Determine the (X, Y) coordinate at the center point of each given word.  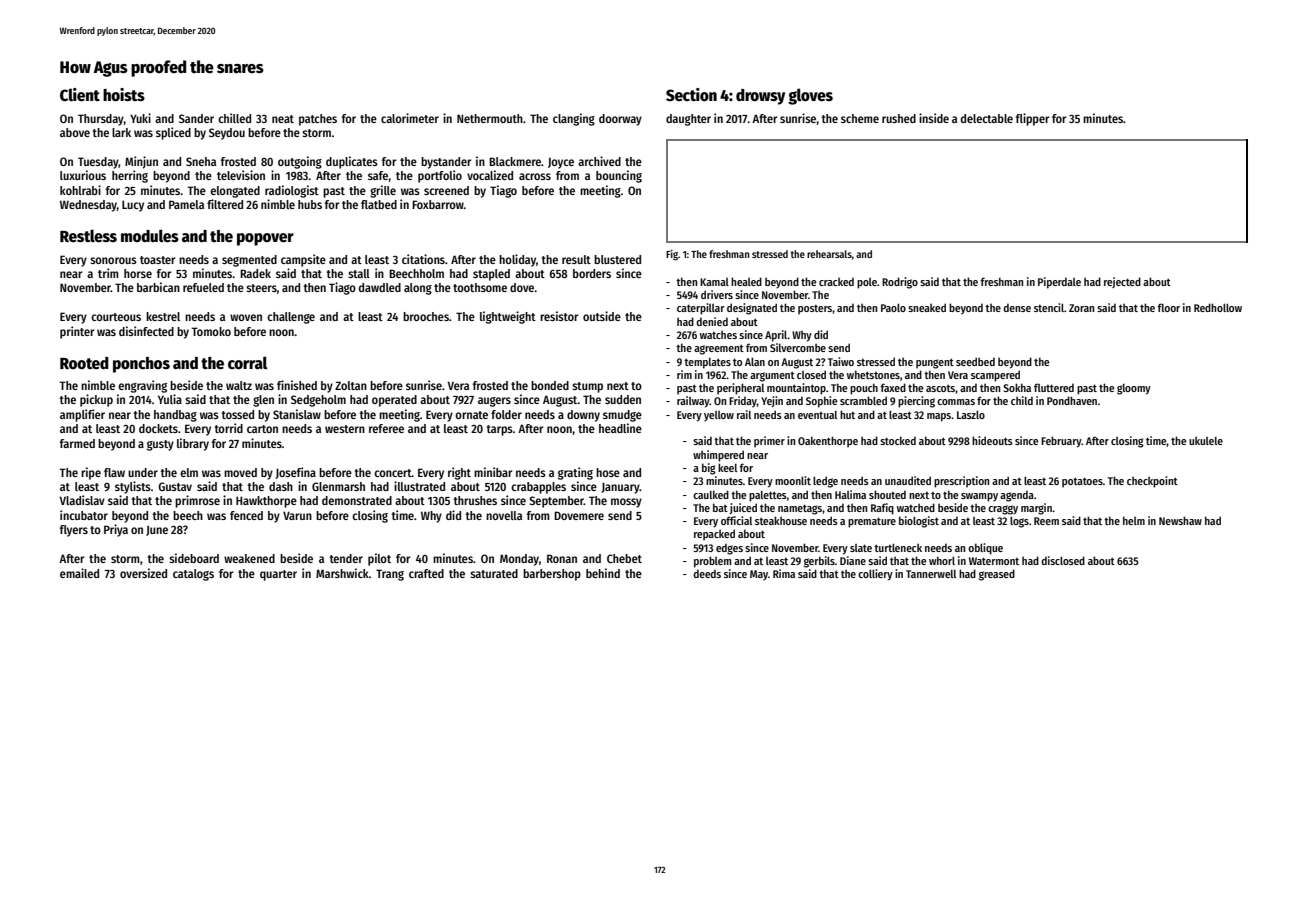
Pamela (186, 204)
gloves (810, 96)
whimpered (718, 456)
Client (80, 95)
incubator (84, 515)
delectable (987, 118)
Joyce (561, 163)
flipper (1033, 119)
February (1061, 442)
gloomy (1134, 389)
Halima (850, 494)
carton (262, 429)
